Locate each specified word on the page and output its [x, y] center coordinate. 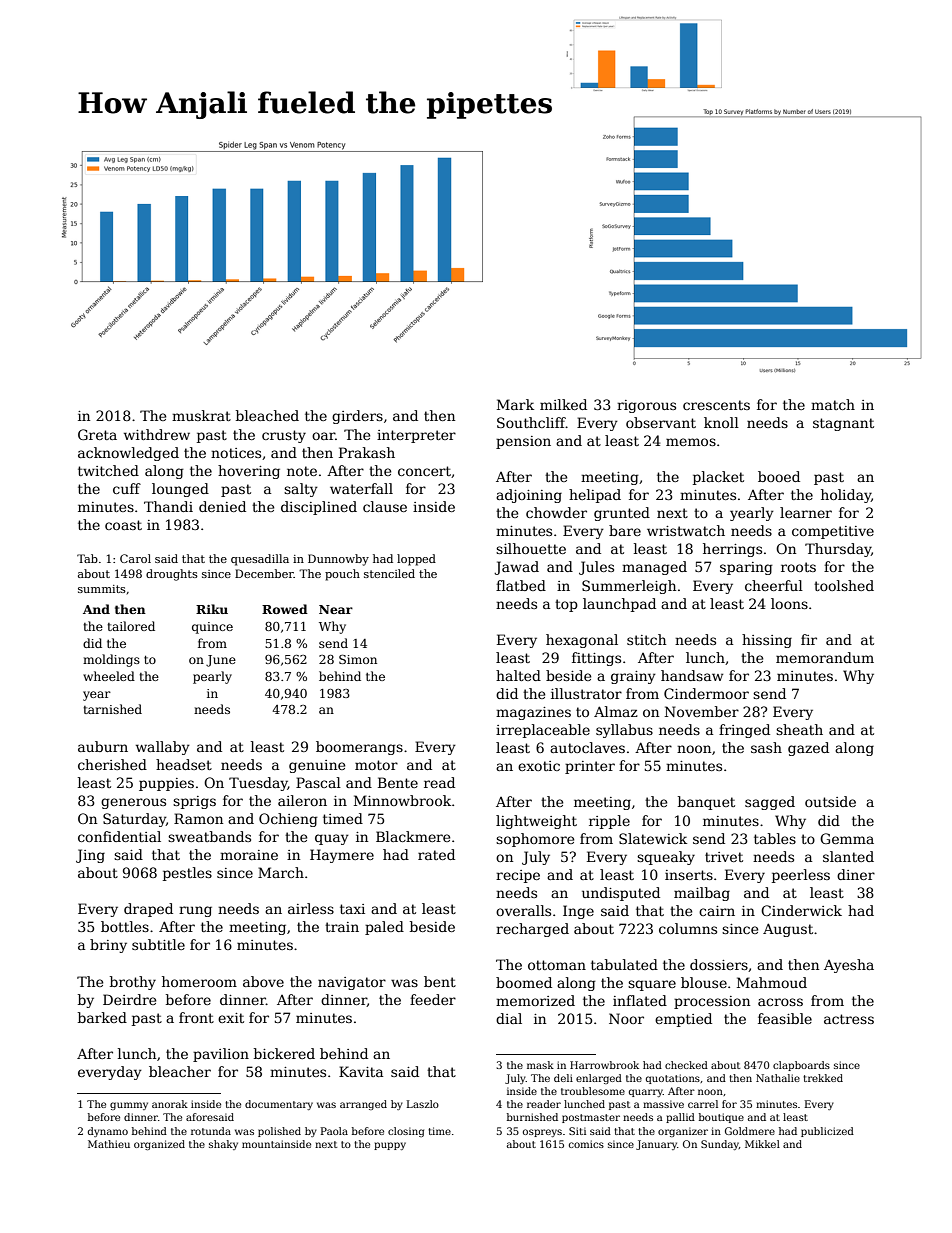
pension [523, 442]
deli [563, 1078]
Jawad [516, 568]
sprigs [194, 802]
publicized [827, 1132]
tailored [131, 626]
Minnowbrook [402, 800]
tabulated [624, 964]
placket [718, 478]
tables [775, 838]
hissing [767, 641]
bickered [284, 1053]
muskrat [201, 415]
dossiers [719, 964]
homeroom [199, 981]
